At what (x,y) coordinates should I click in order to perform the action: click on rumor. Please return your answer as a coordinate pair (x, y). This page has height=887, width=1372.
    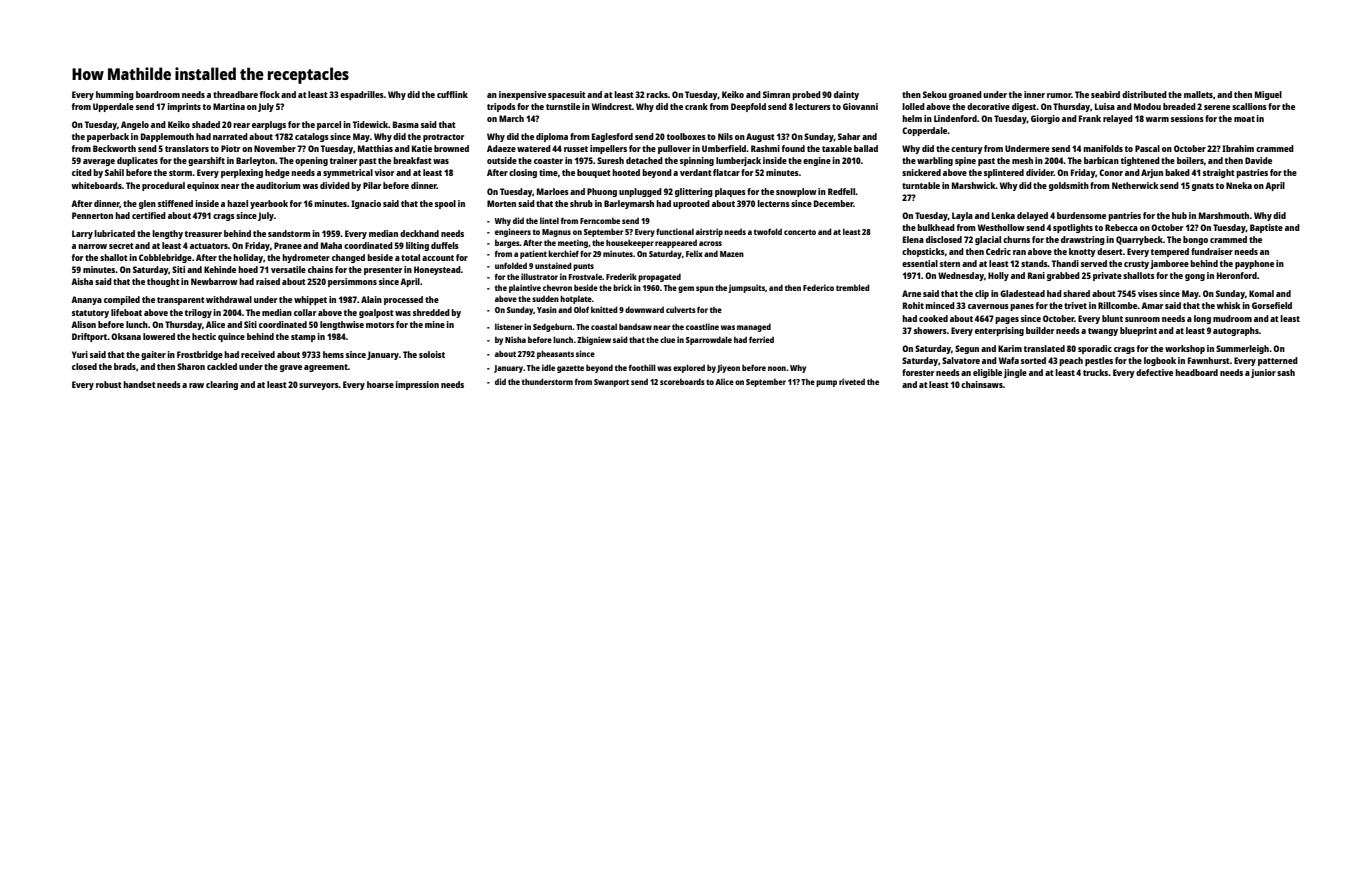
    Looking at the image, I should click on (1059, 95).
